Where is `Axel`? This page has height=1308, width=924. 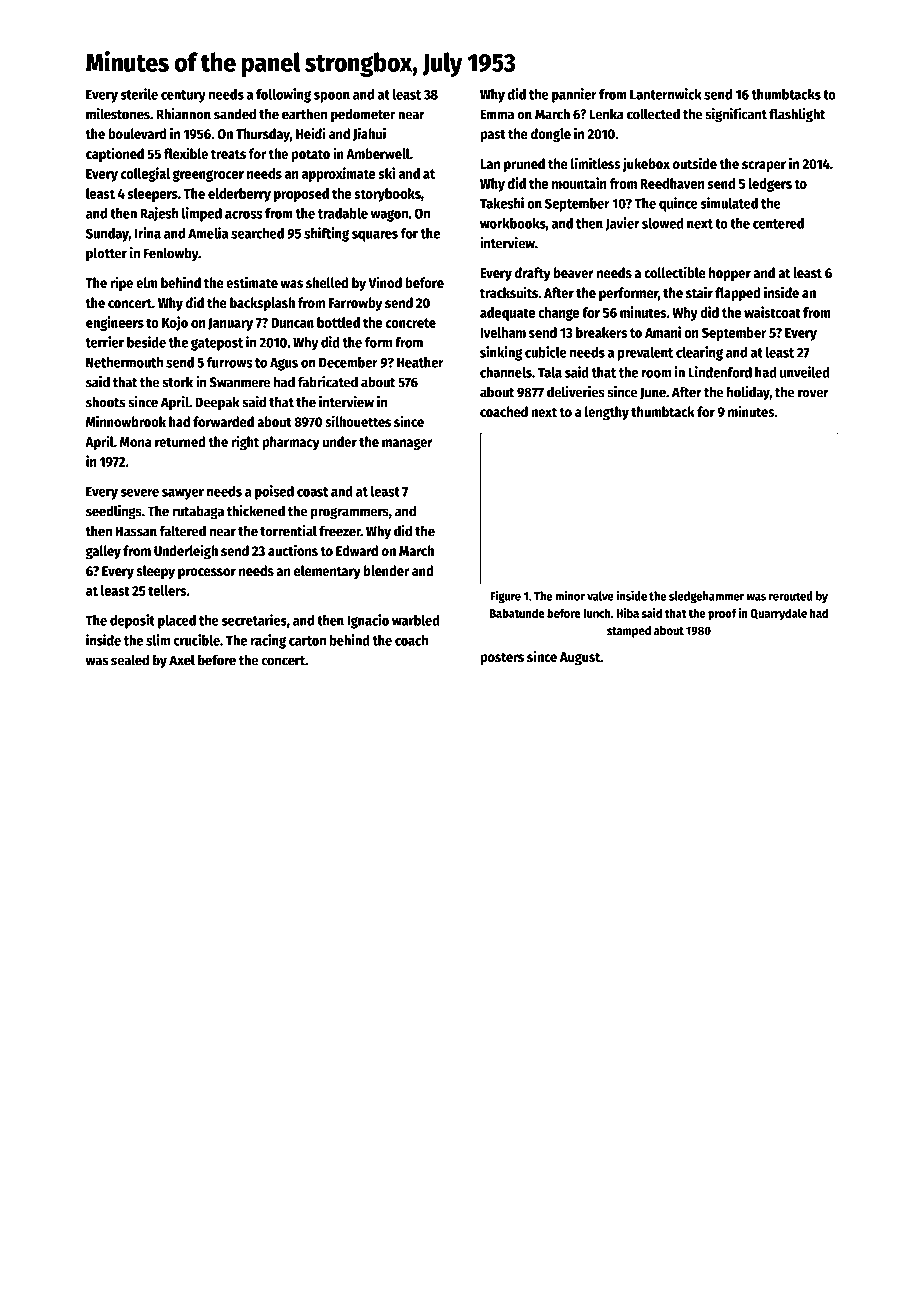
Axel is located at coordinates (182, 660).
